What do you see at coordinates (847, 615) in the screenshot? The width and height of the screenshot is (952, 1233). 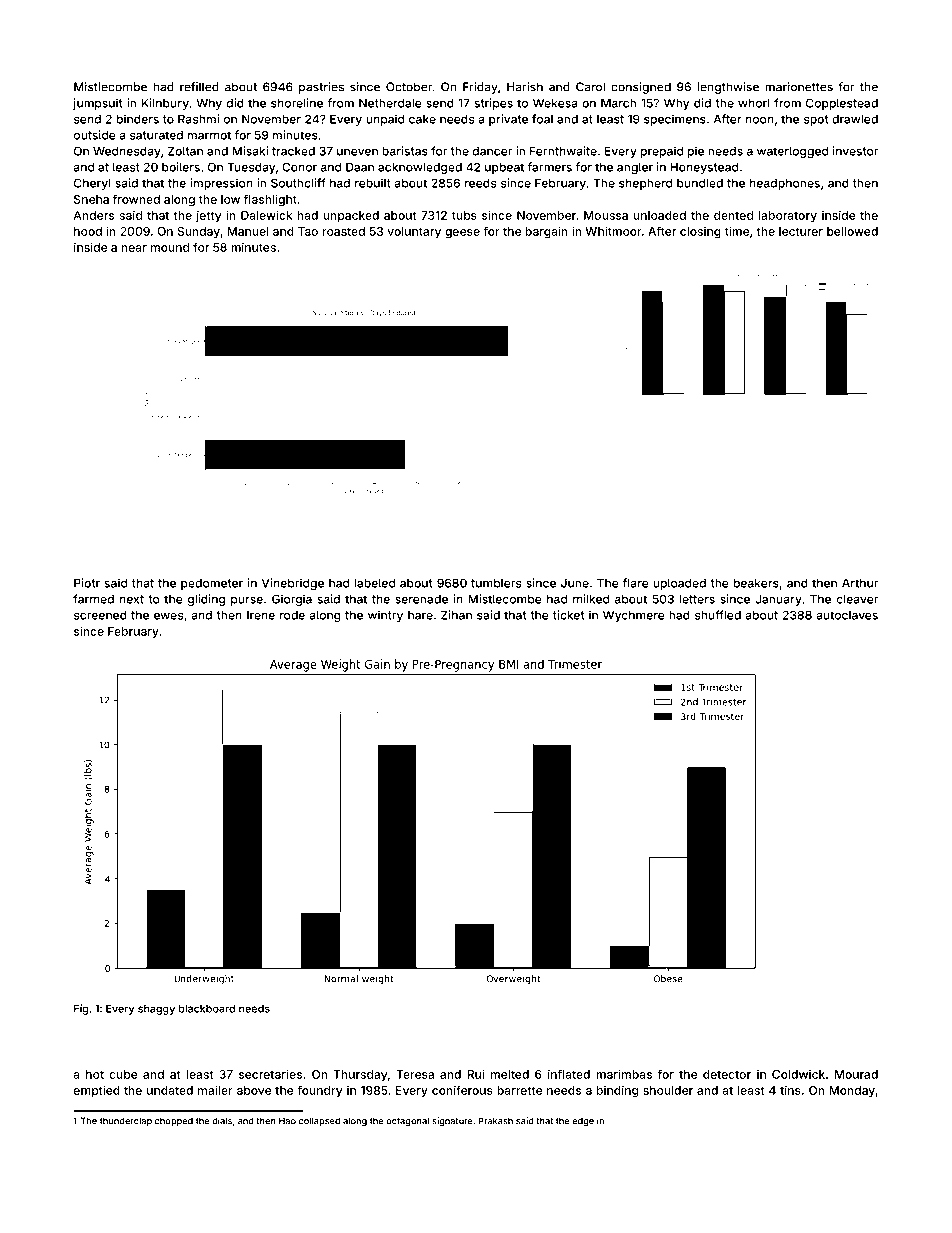 I see `autoclaves` at bounding box center [847, 615].
